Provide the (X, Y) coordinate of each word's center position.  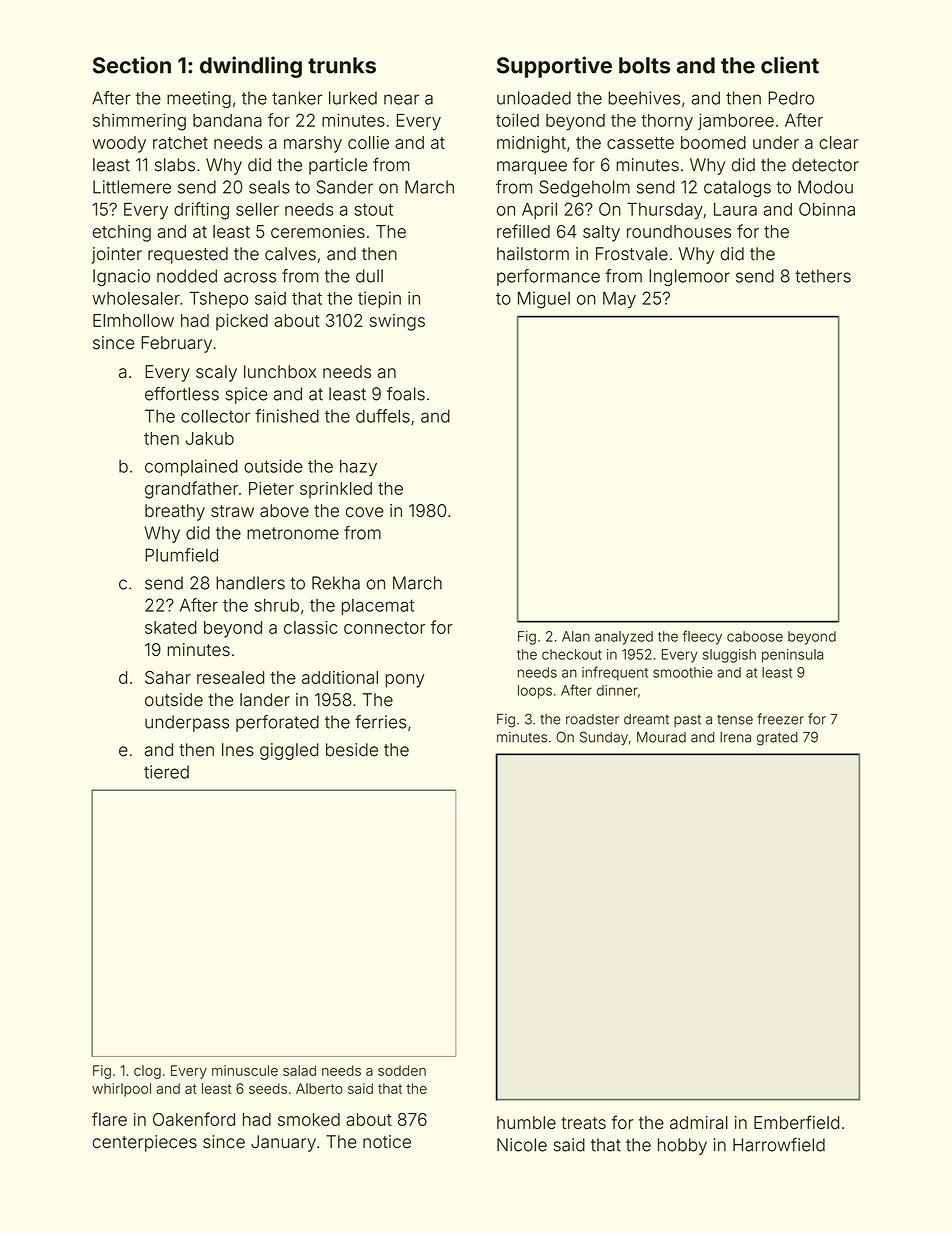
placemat (378, 607)
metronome (293, 533)
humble (526, 1122)
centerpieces (145, 1143)
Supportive (554, 67)
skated (171, 627)
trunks (342, 65)
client (790, 65)
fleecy (702, 637)
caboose (755, 636)
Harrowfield (779, 1145)
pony (405, 681)
